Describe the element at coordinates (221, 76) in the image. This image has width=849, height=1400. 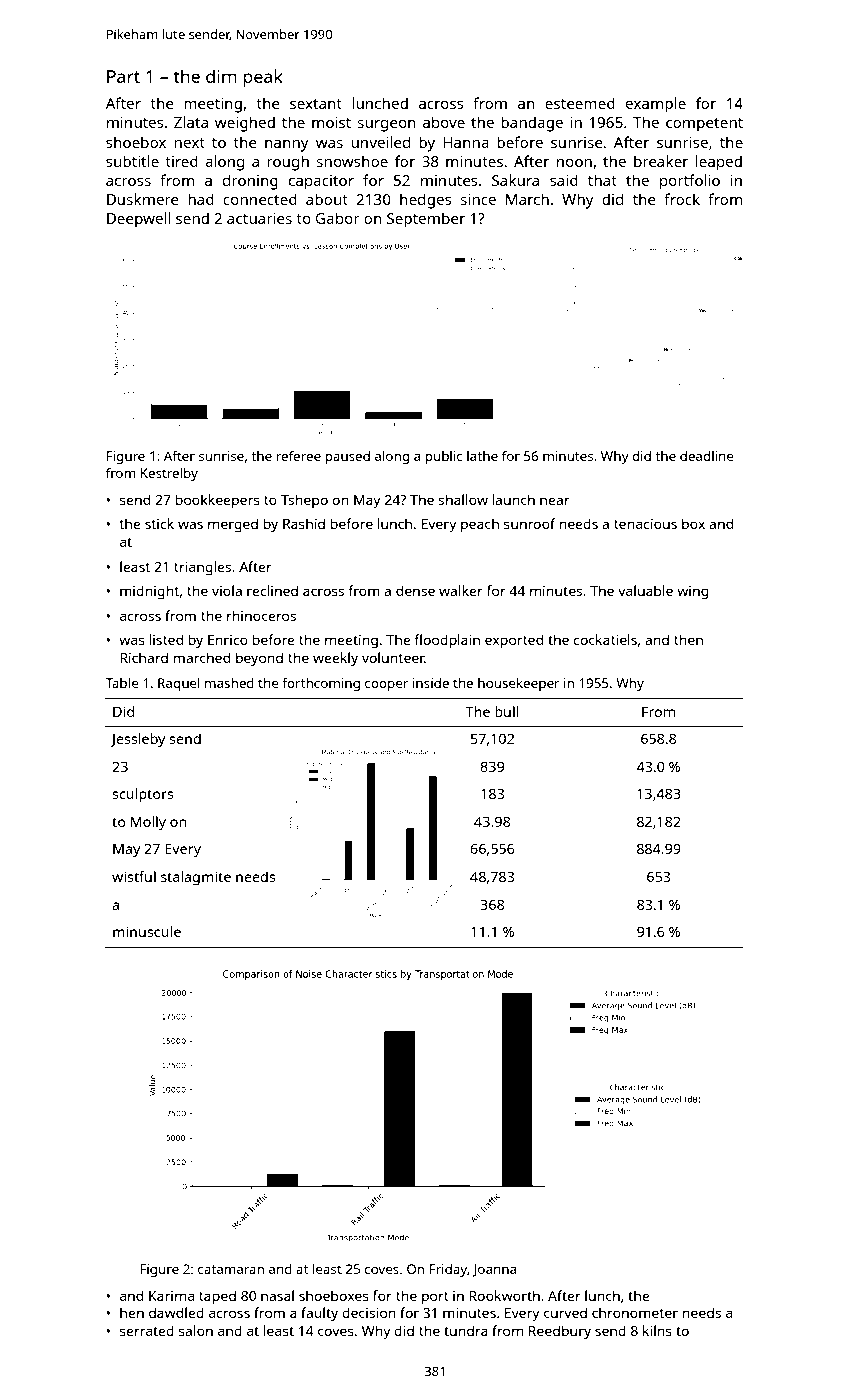
I see `dim` at that location.
